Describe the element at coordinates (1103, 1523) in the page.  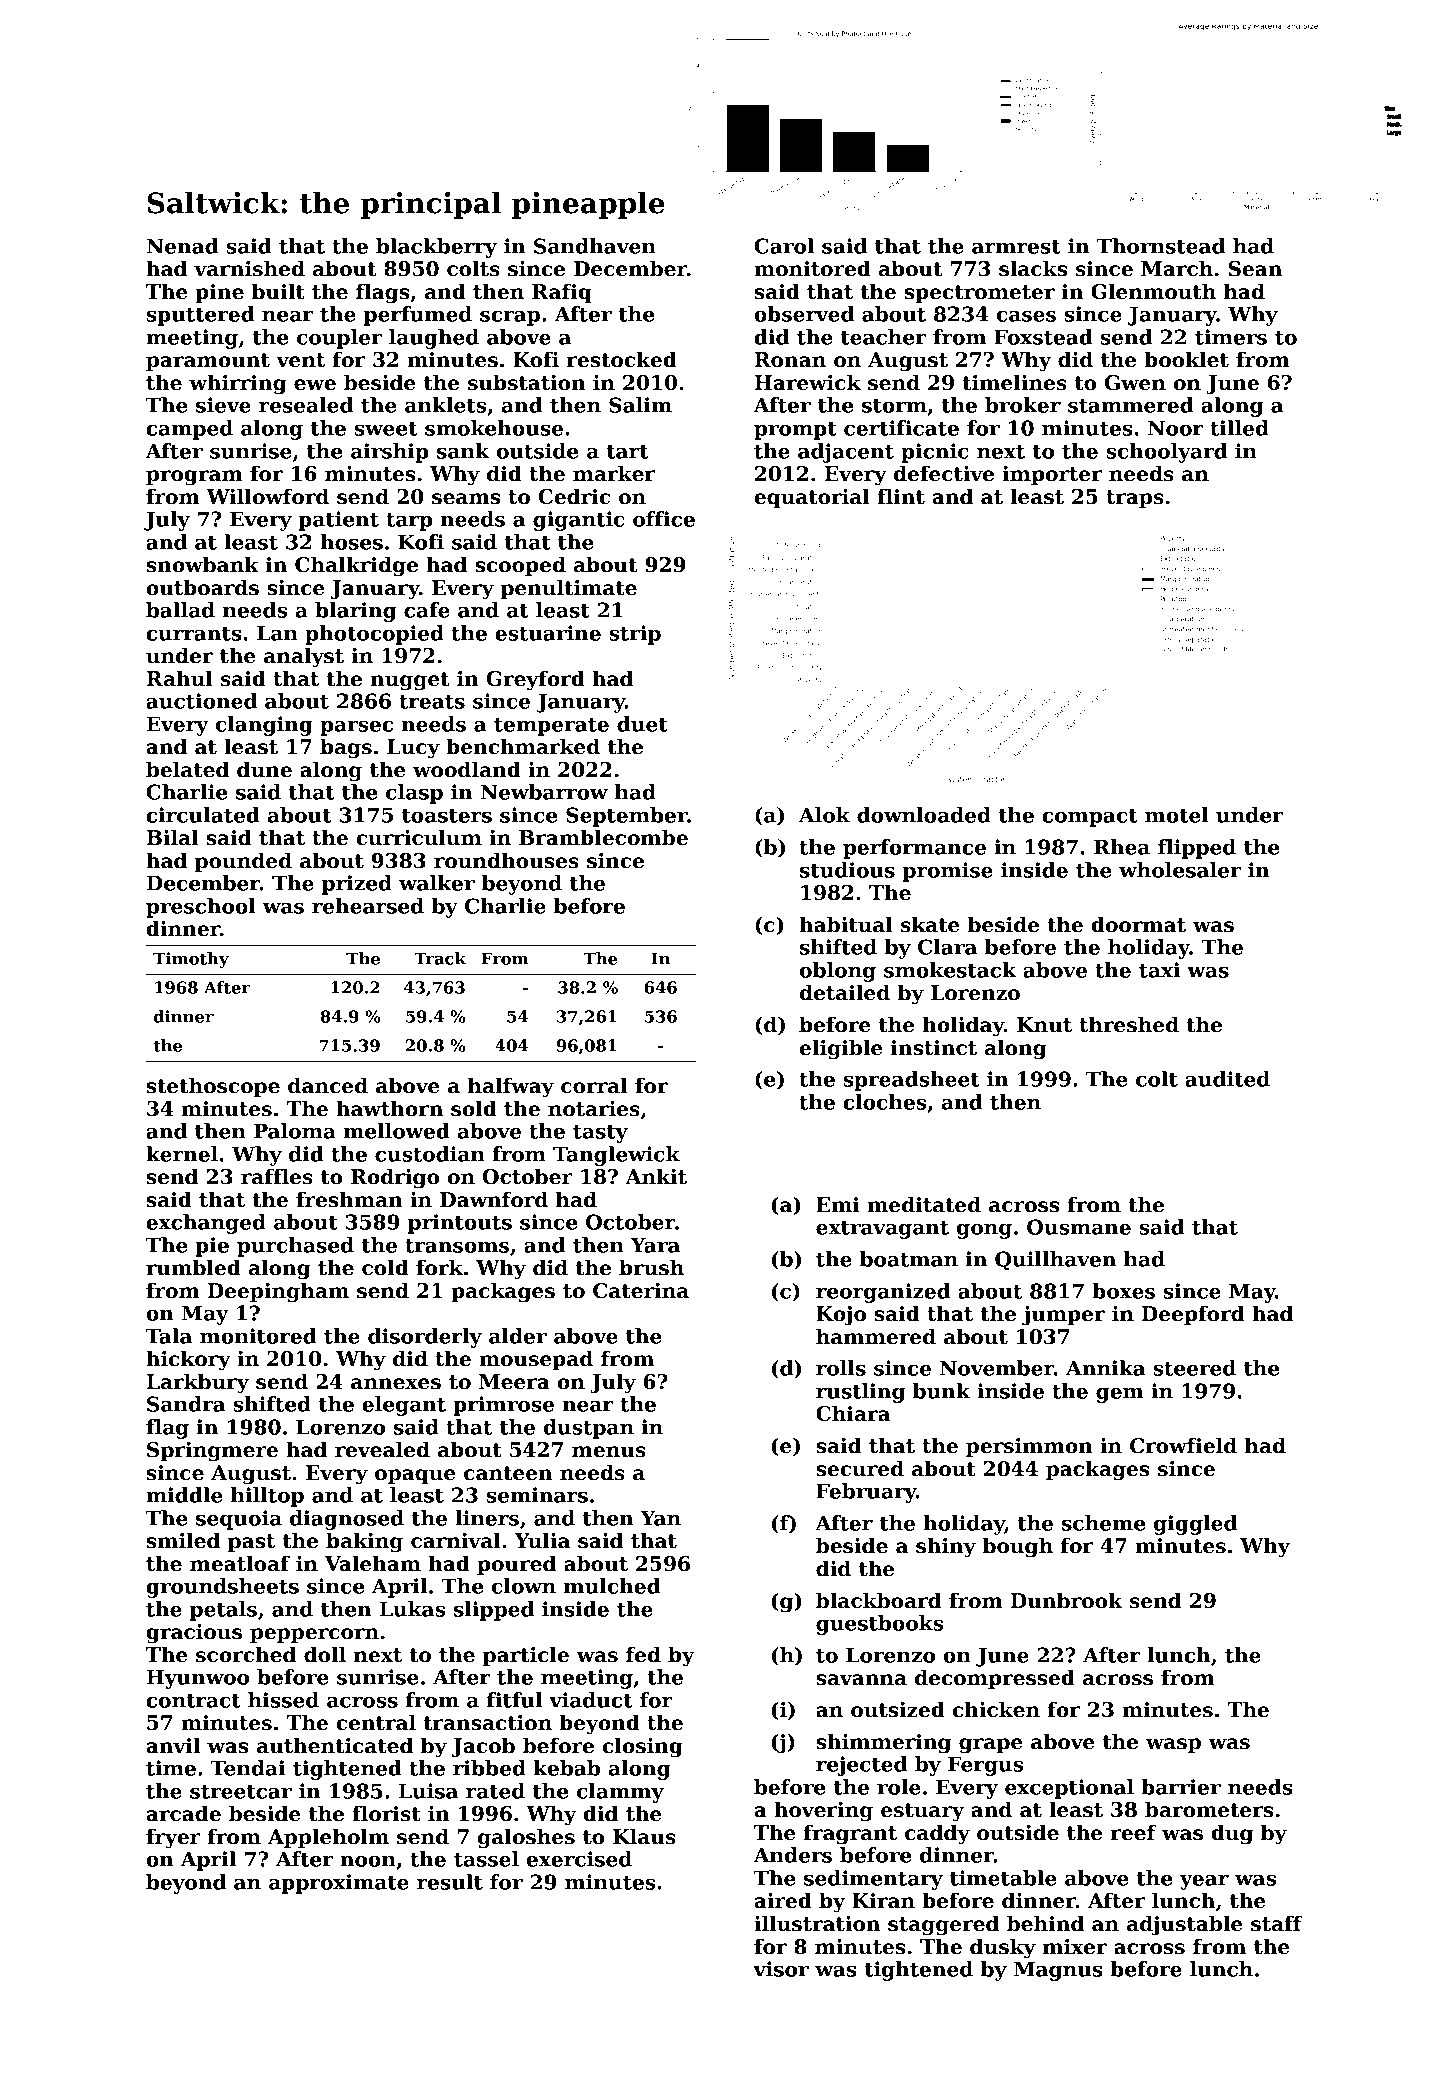
I see `scheme` at that location.
